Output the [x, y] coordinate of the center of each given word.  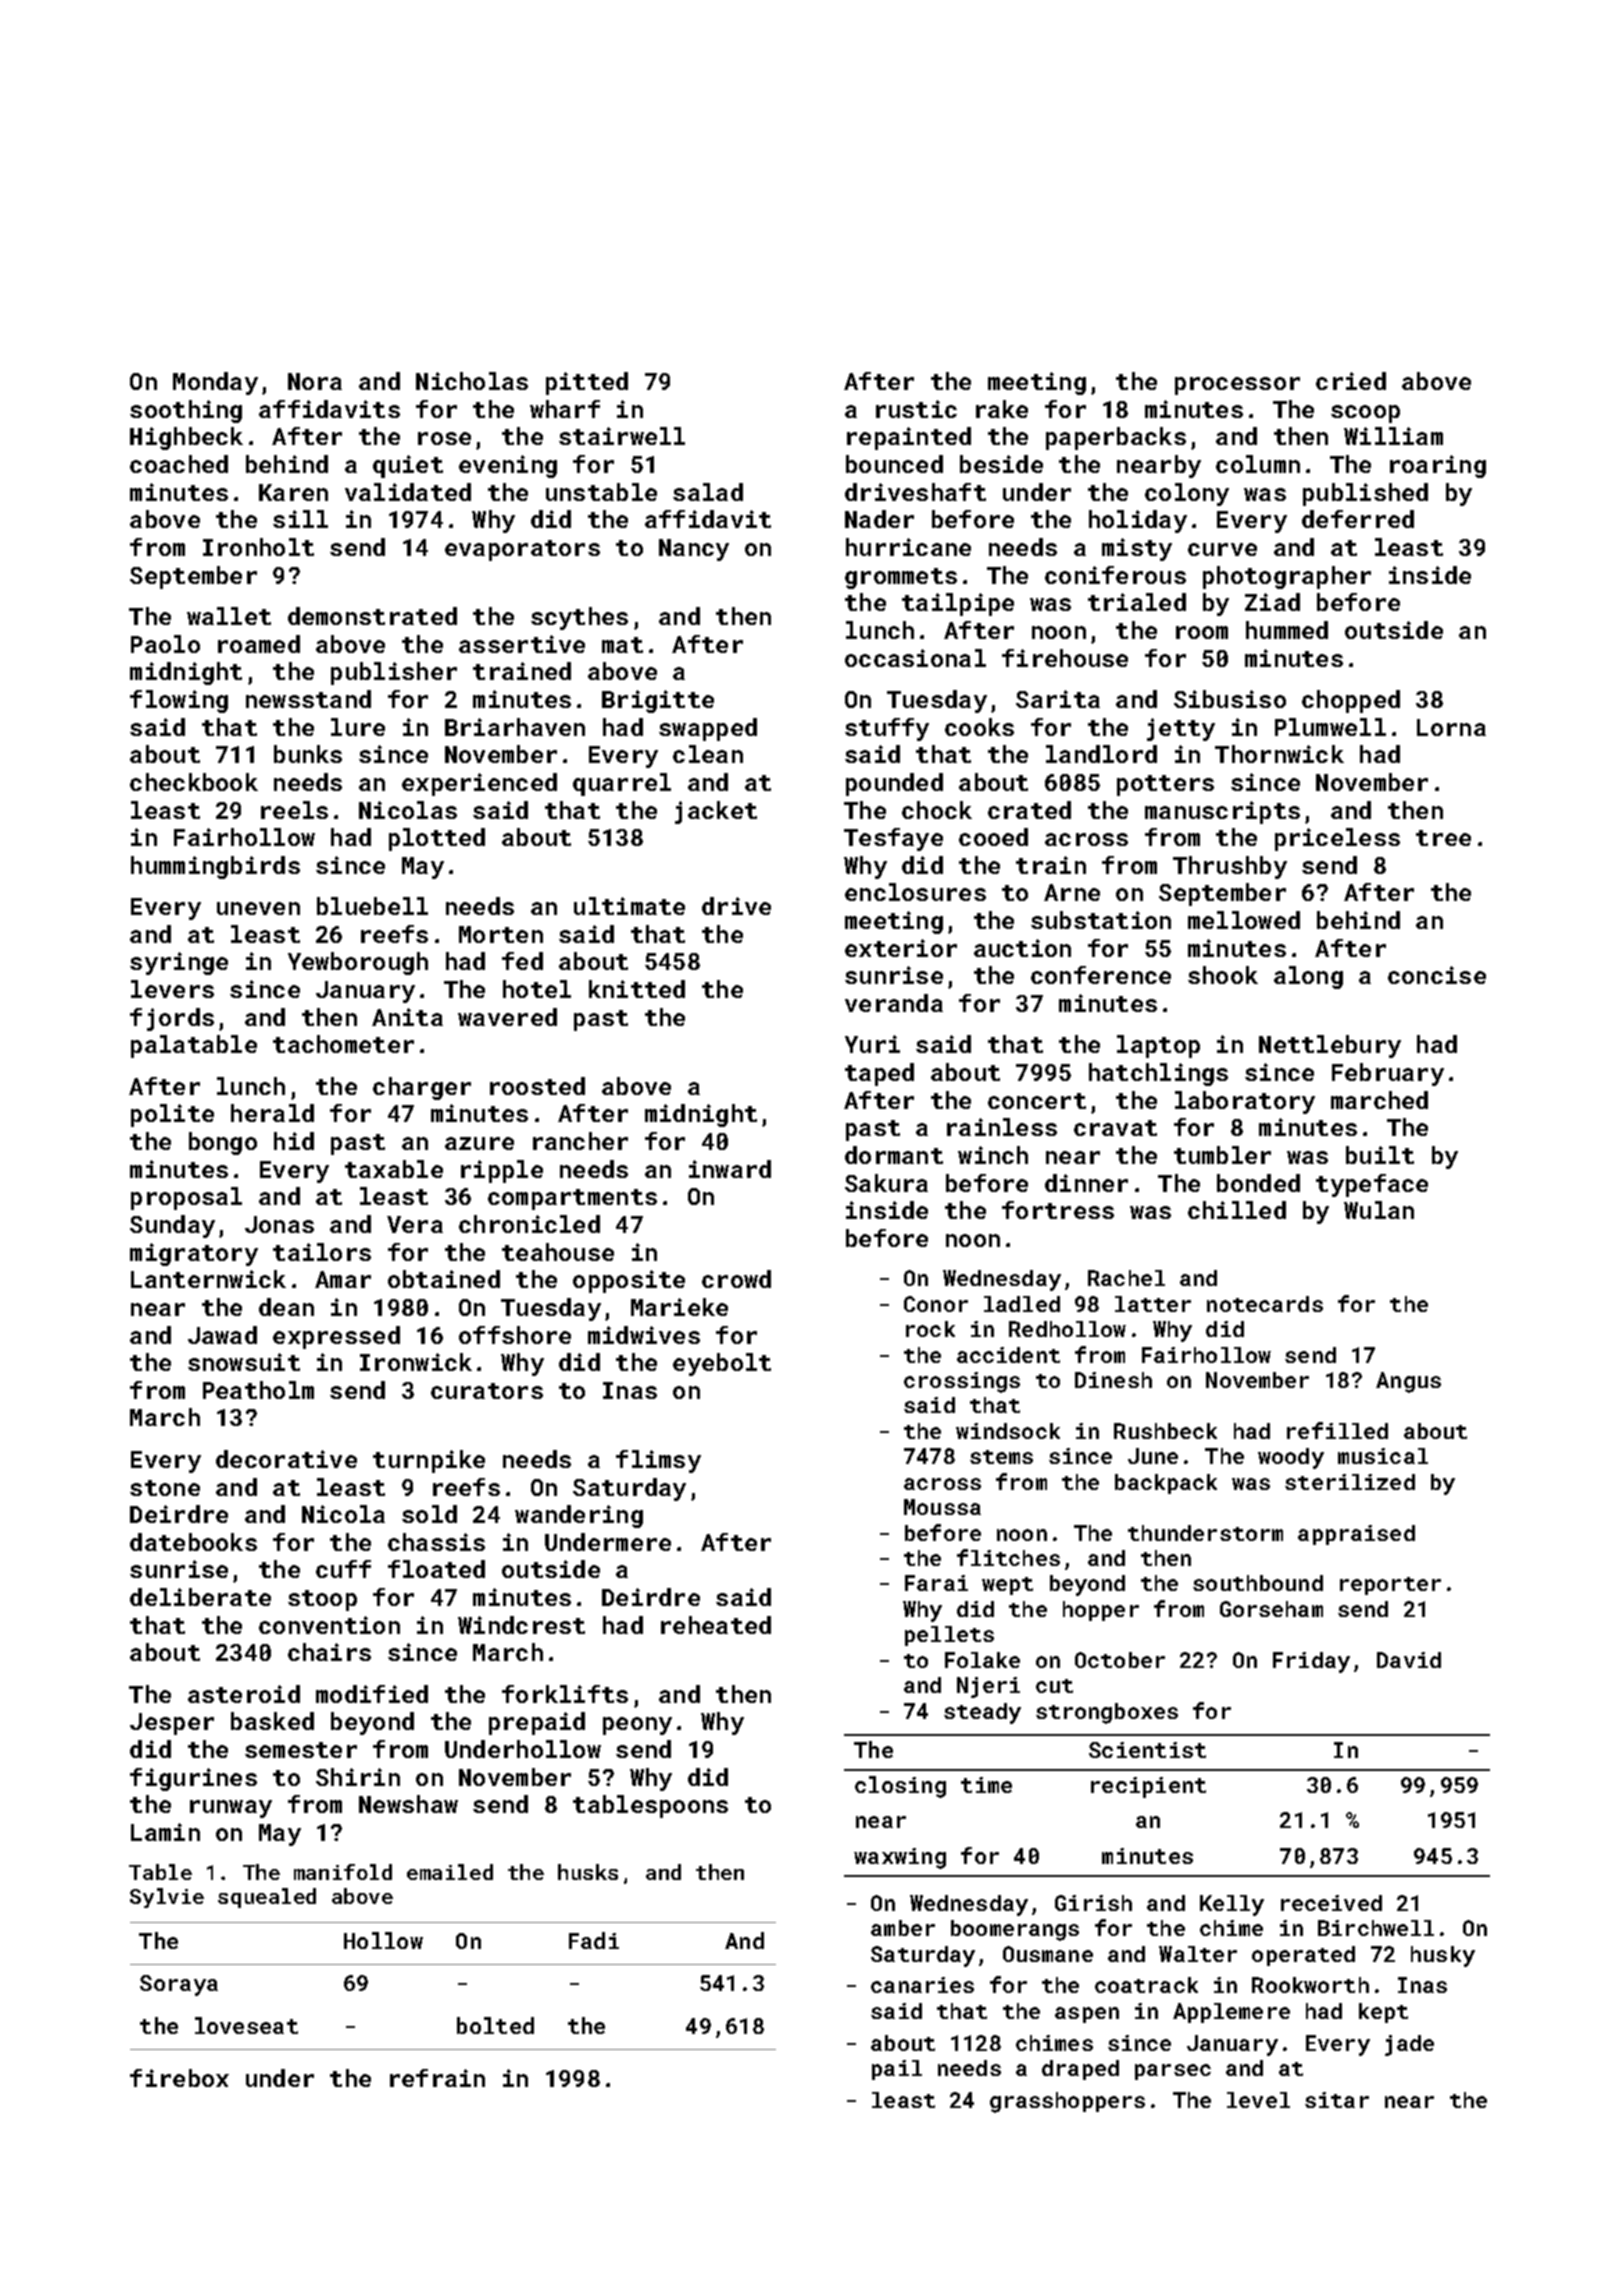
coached [179, 464]
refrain [437, 2078]
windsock [1008, 1431]
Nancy [694, 550]
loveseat [246, 2025]
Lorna [1451, 727]
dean [286, 1307]
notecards [1265, 1304]
